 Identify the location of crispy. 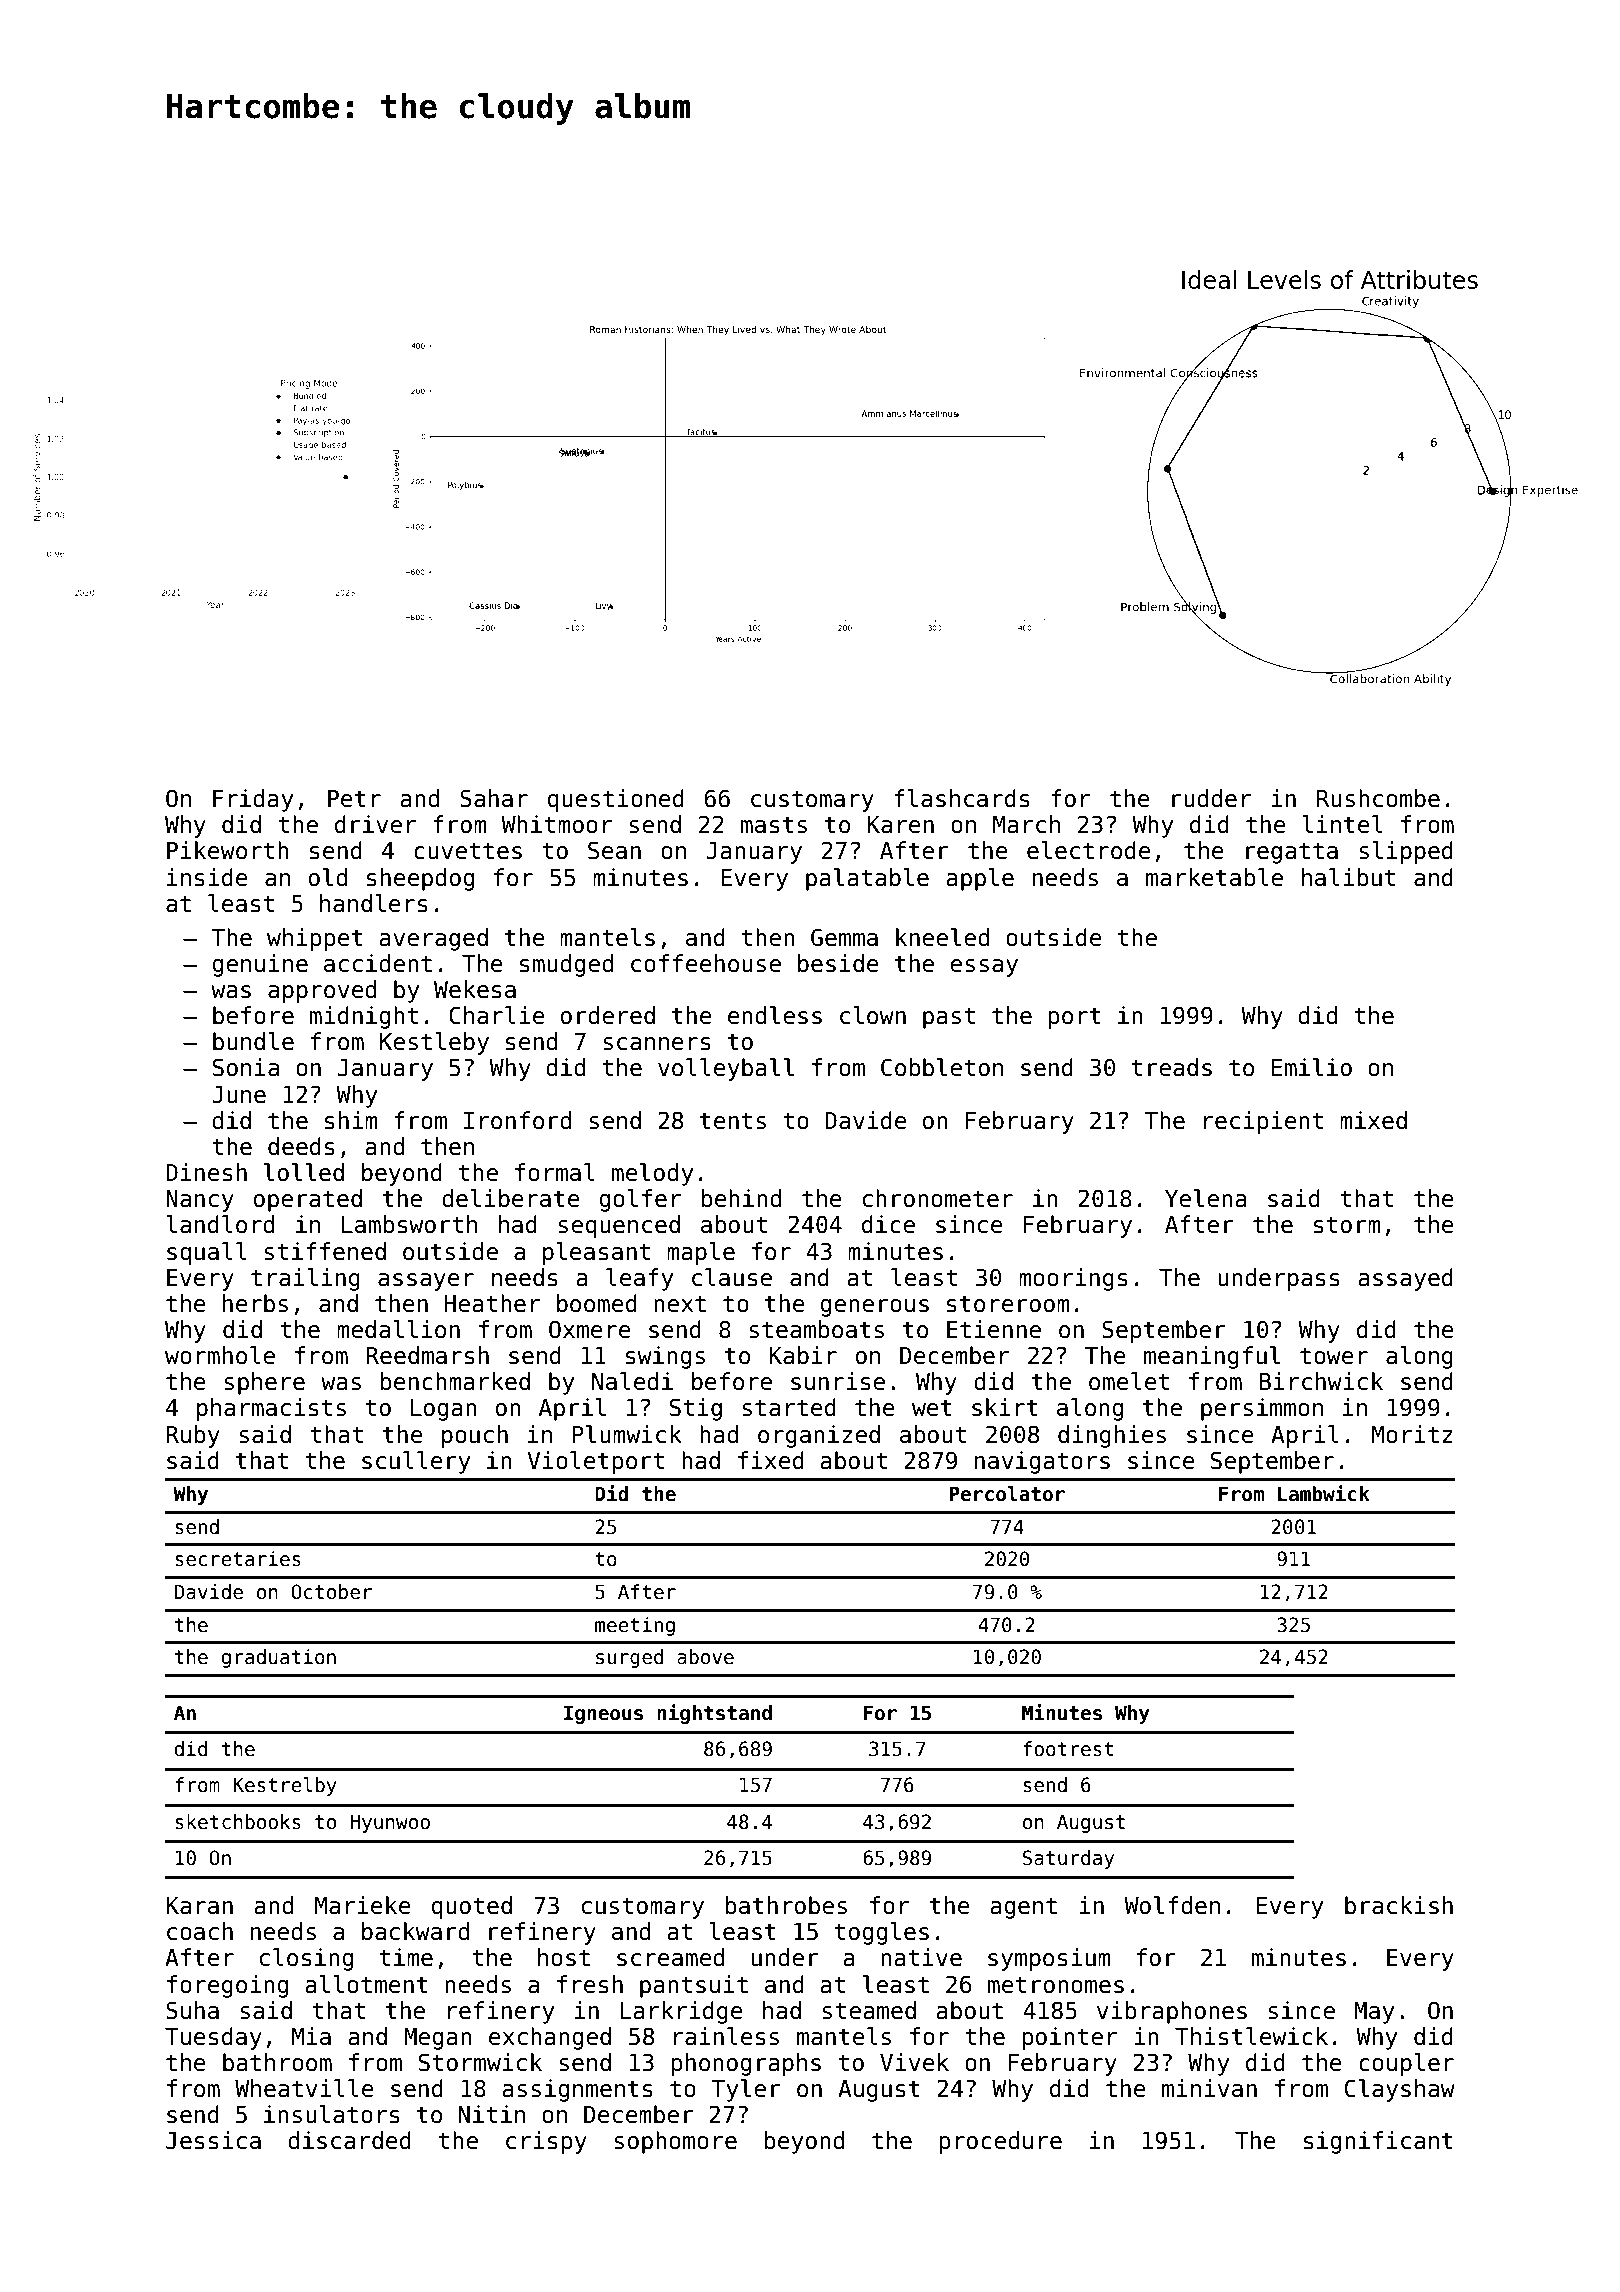
(546, 2142).
